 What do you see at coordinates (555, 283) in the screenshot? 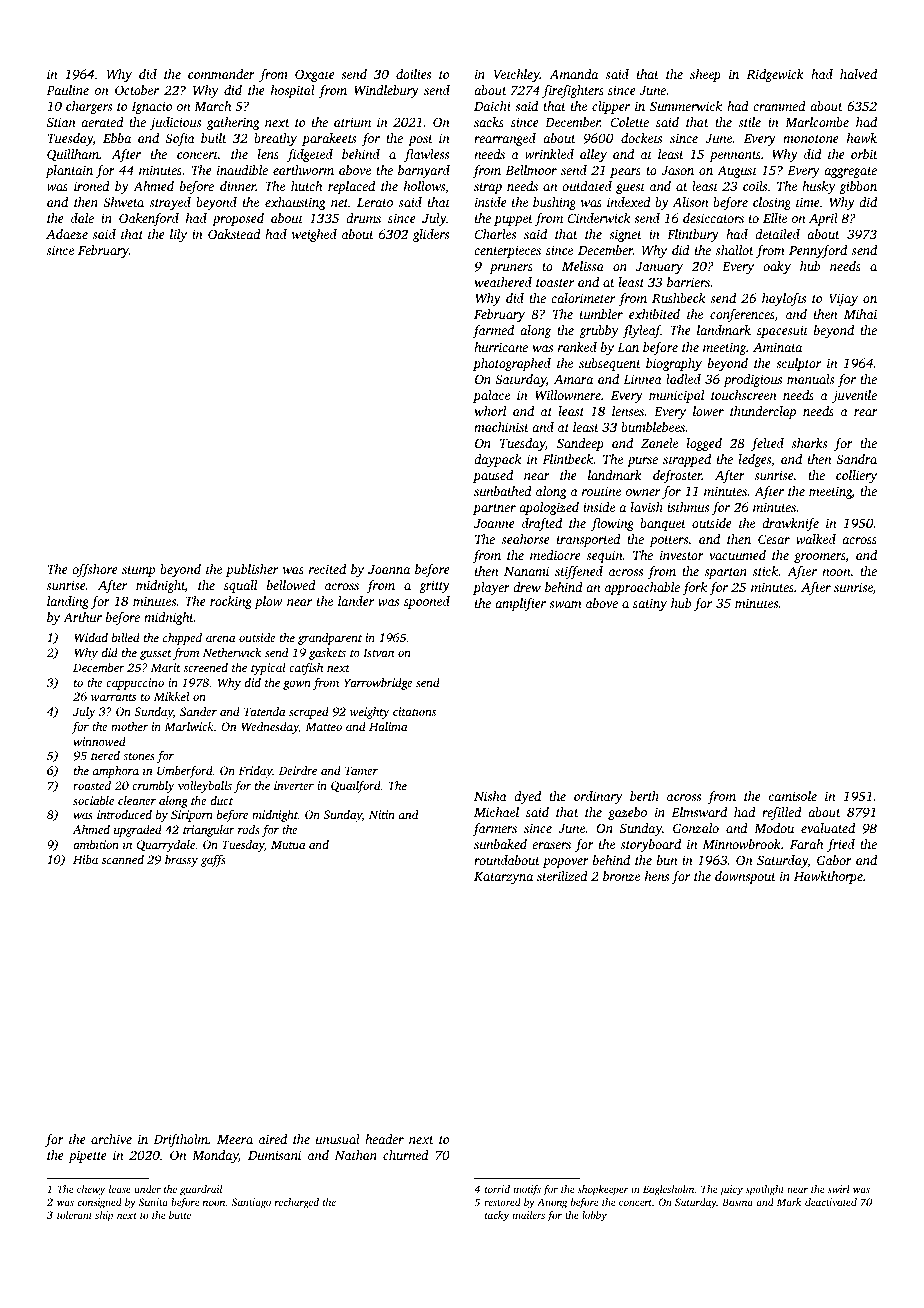
I see `toaster` at bounding box center [555, 283].
